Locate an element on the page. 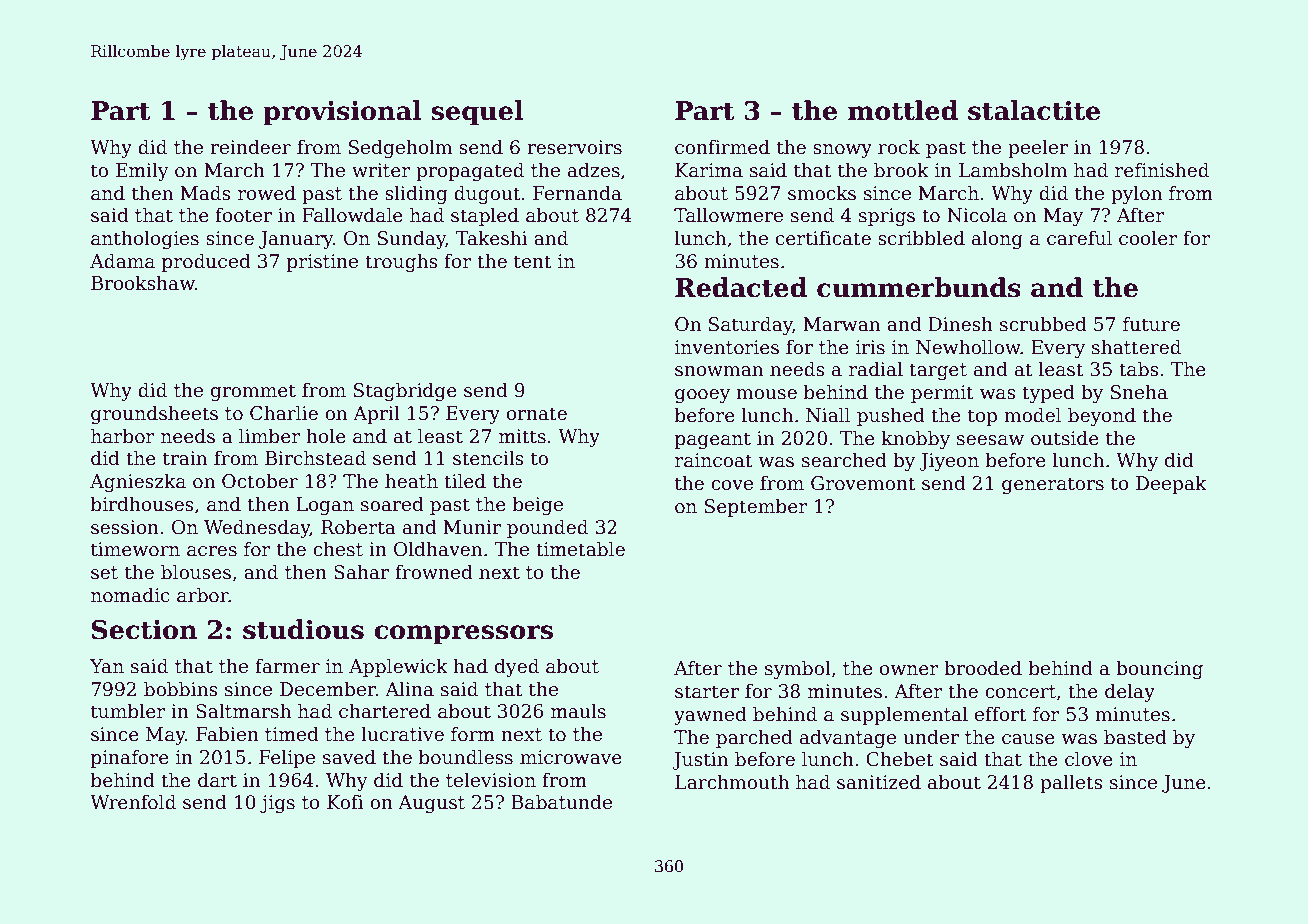 The height and width of the image is (924, 1308). starter is located at coordinates (707, 692).
